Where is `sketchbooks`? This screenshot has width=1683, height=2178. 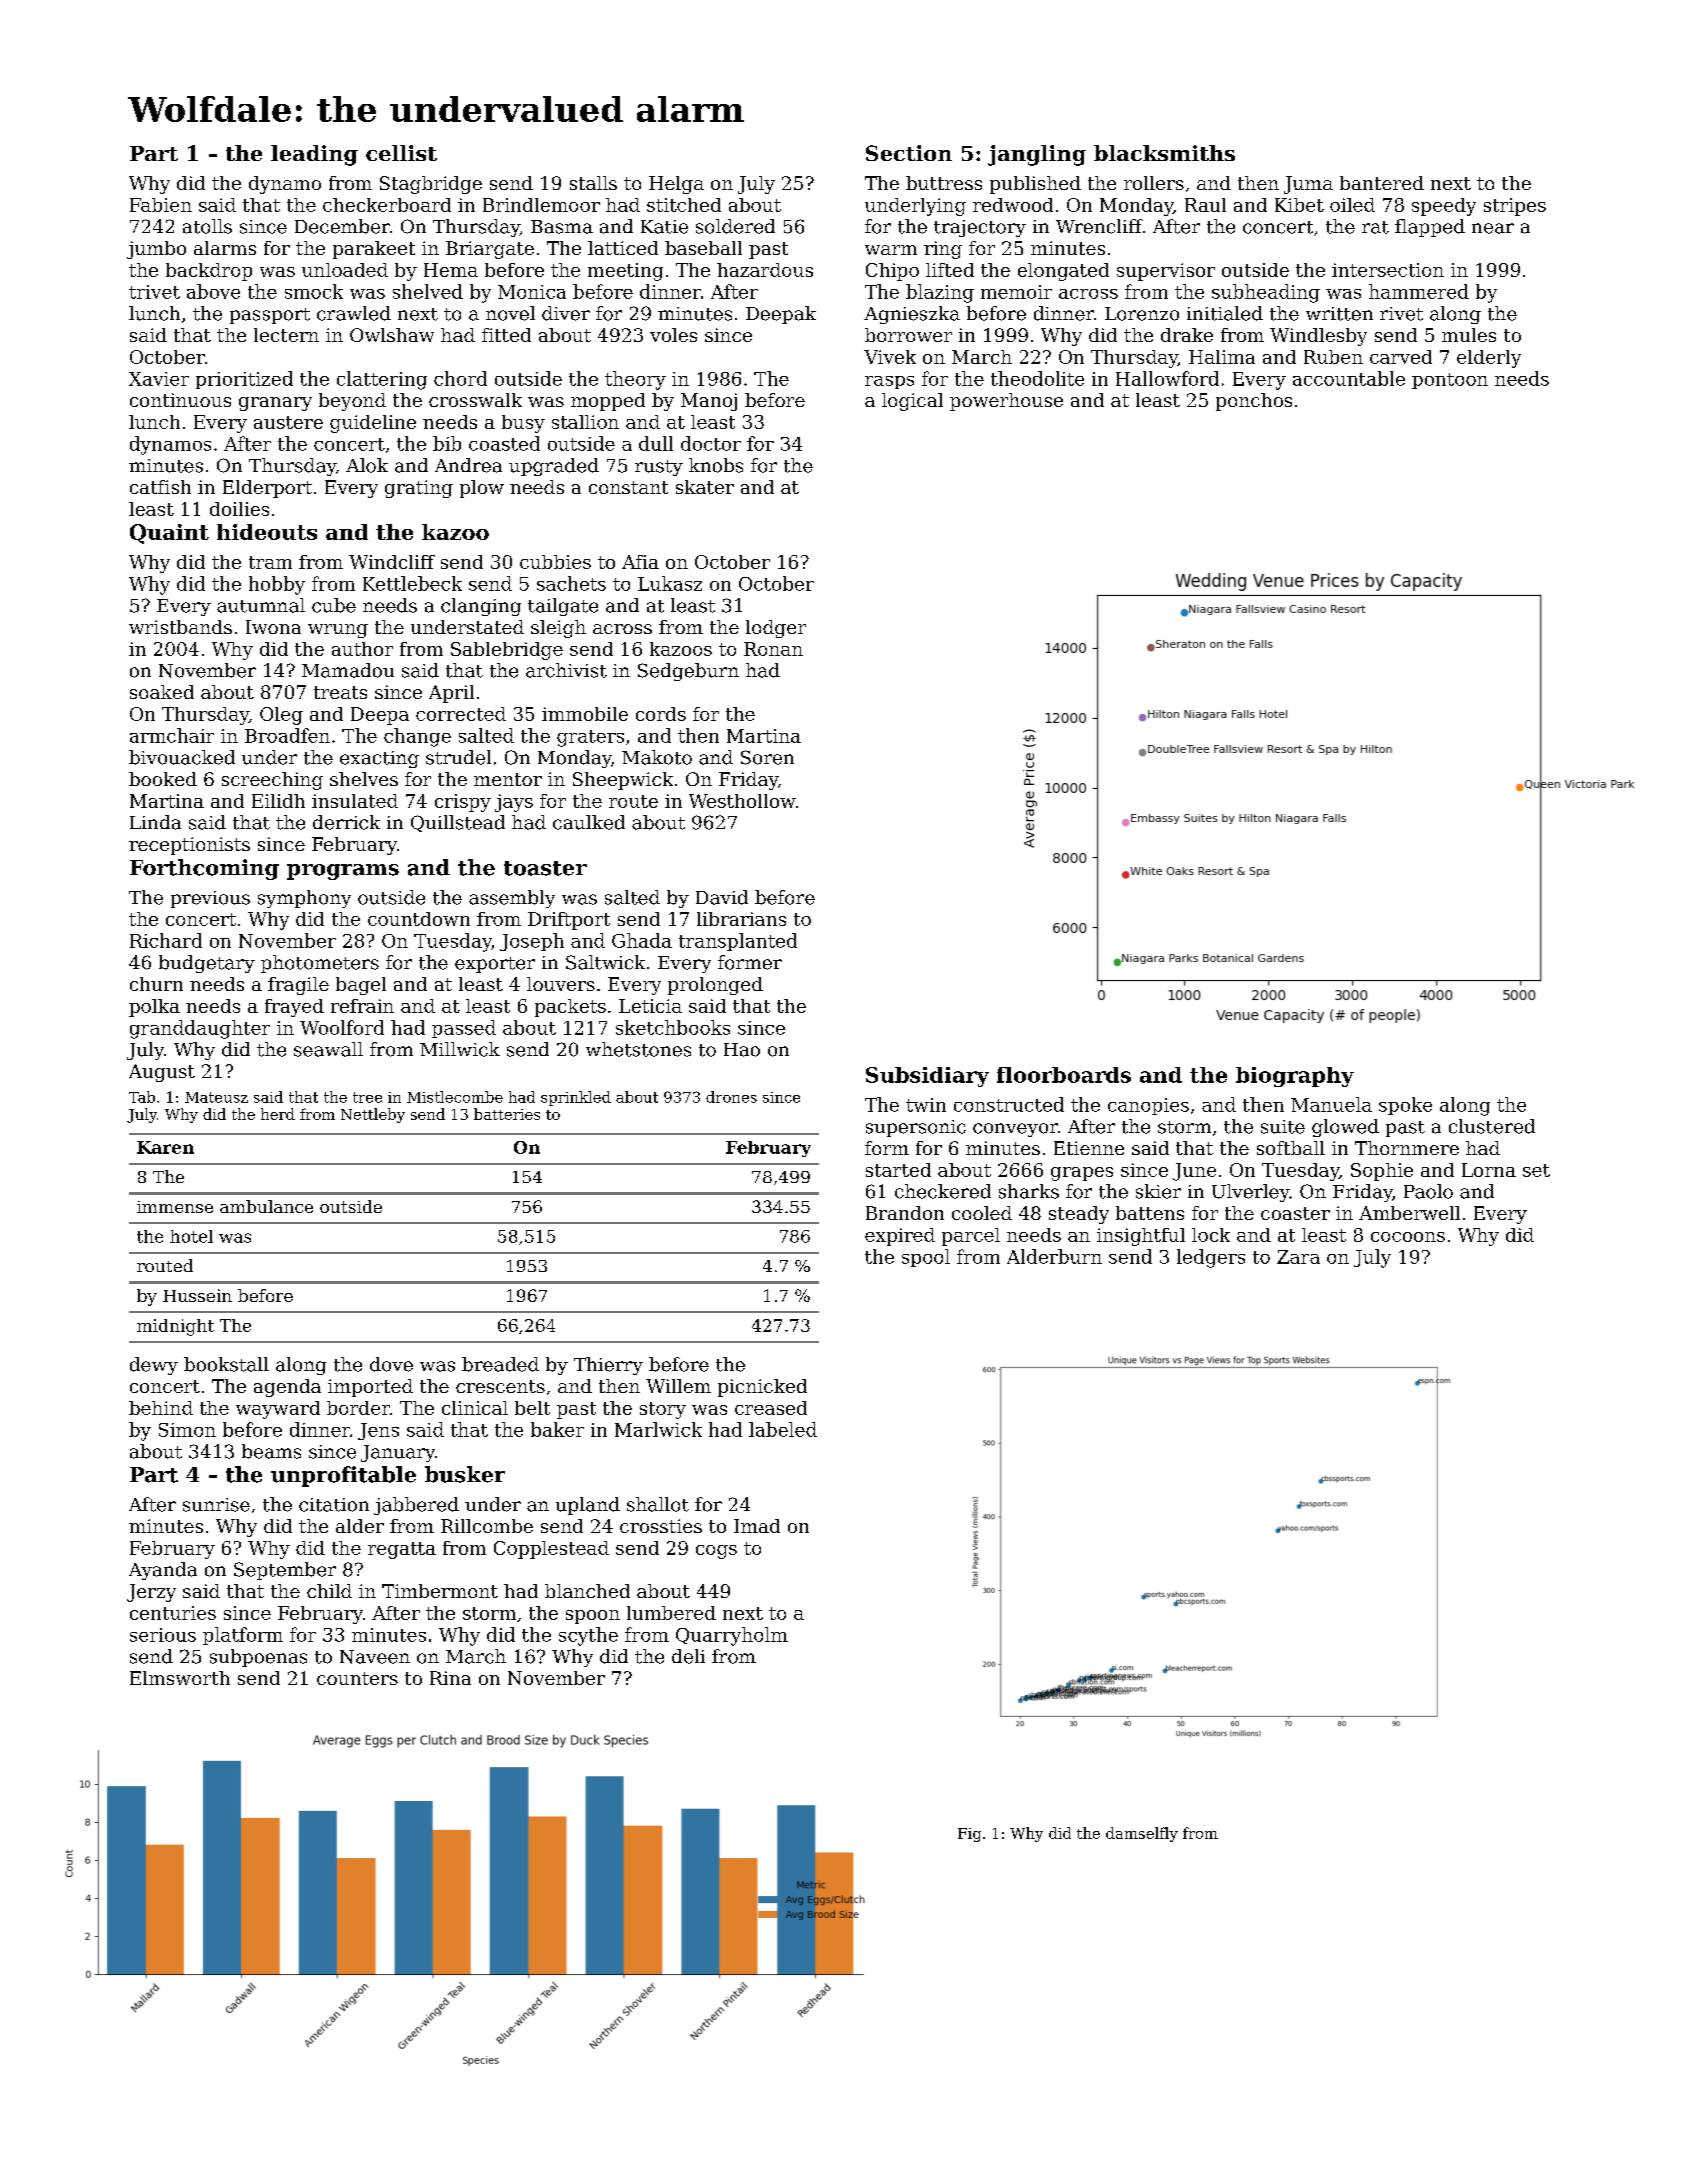 sketchbooks is located at coordinates (673, 1027).
